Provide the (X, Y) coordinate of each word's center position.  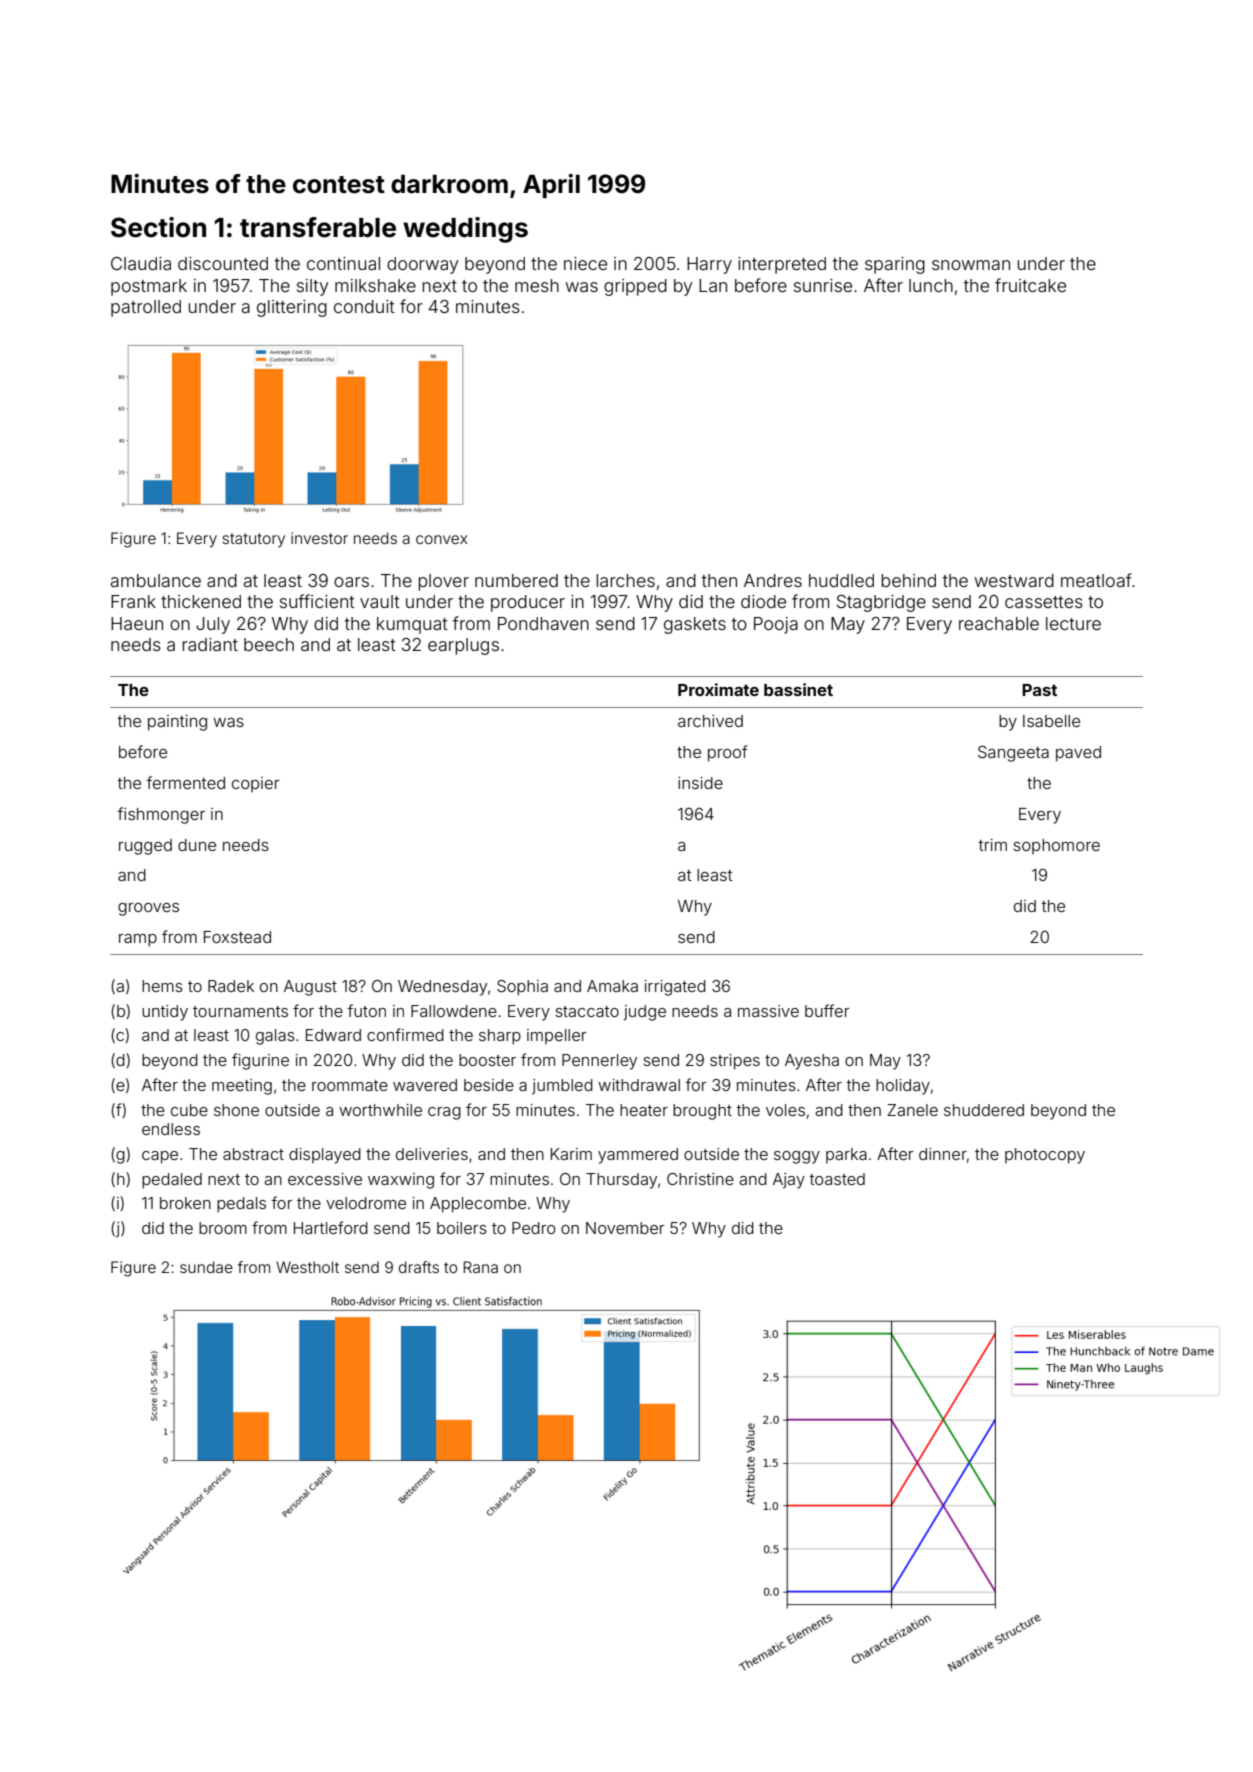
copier (256, 785)
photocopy (1045, 1156)
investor (319, 538)
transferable (318, 227)
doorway (422, 265)
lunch (931, 285)
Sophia (522, 988)
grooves (148, 909)
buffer (827, 1010)
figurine (260, 1061)
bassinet (798, 689)
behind (908, 580)
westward (1014, 580)
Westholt (307, 1267)
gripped (635, 287)
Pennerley (599, 1062)
